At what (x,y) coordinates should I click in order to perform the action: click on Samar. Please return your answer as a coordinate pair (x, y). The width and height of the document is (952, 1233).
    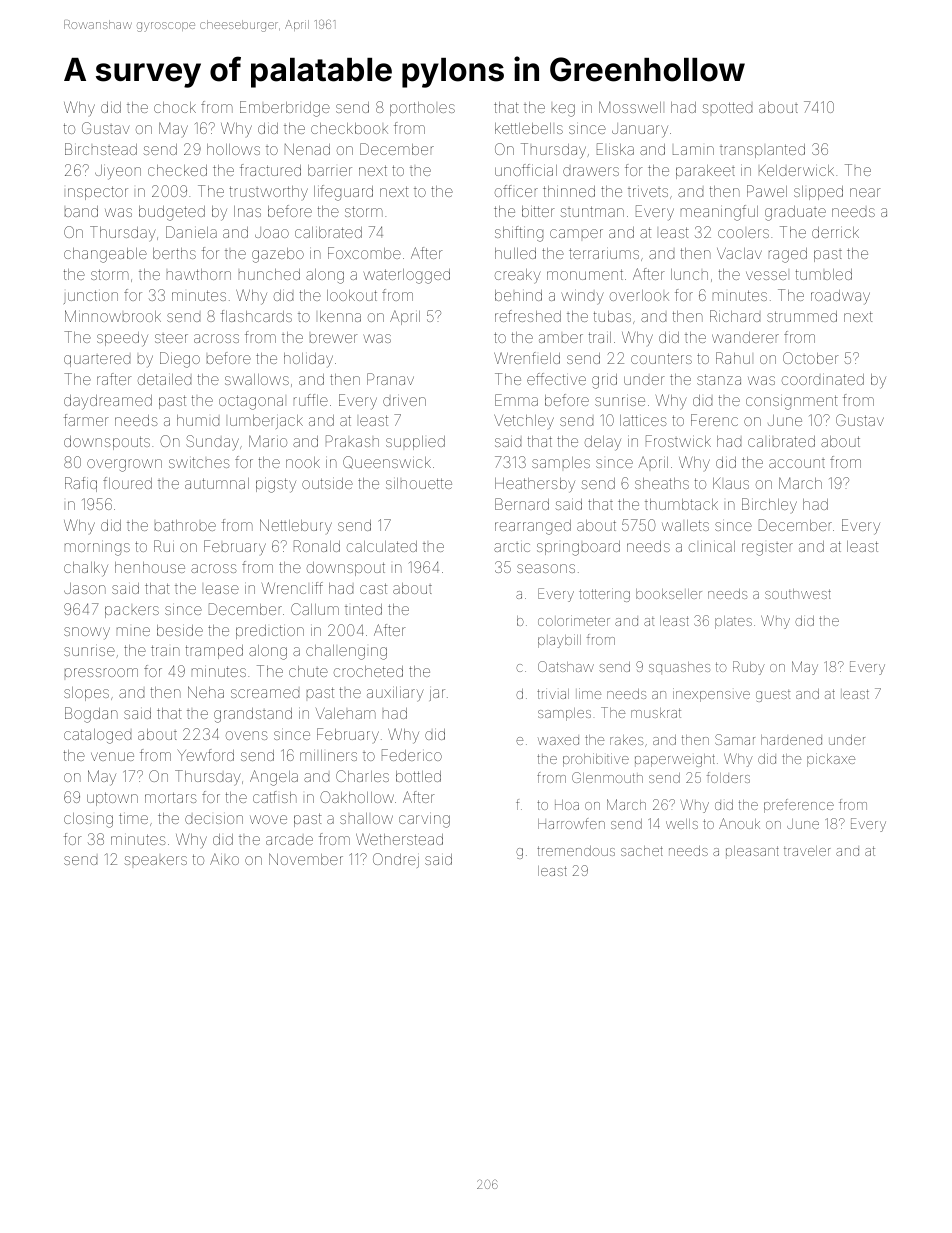
    Looking at the image, I should click on (735, 739).
